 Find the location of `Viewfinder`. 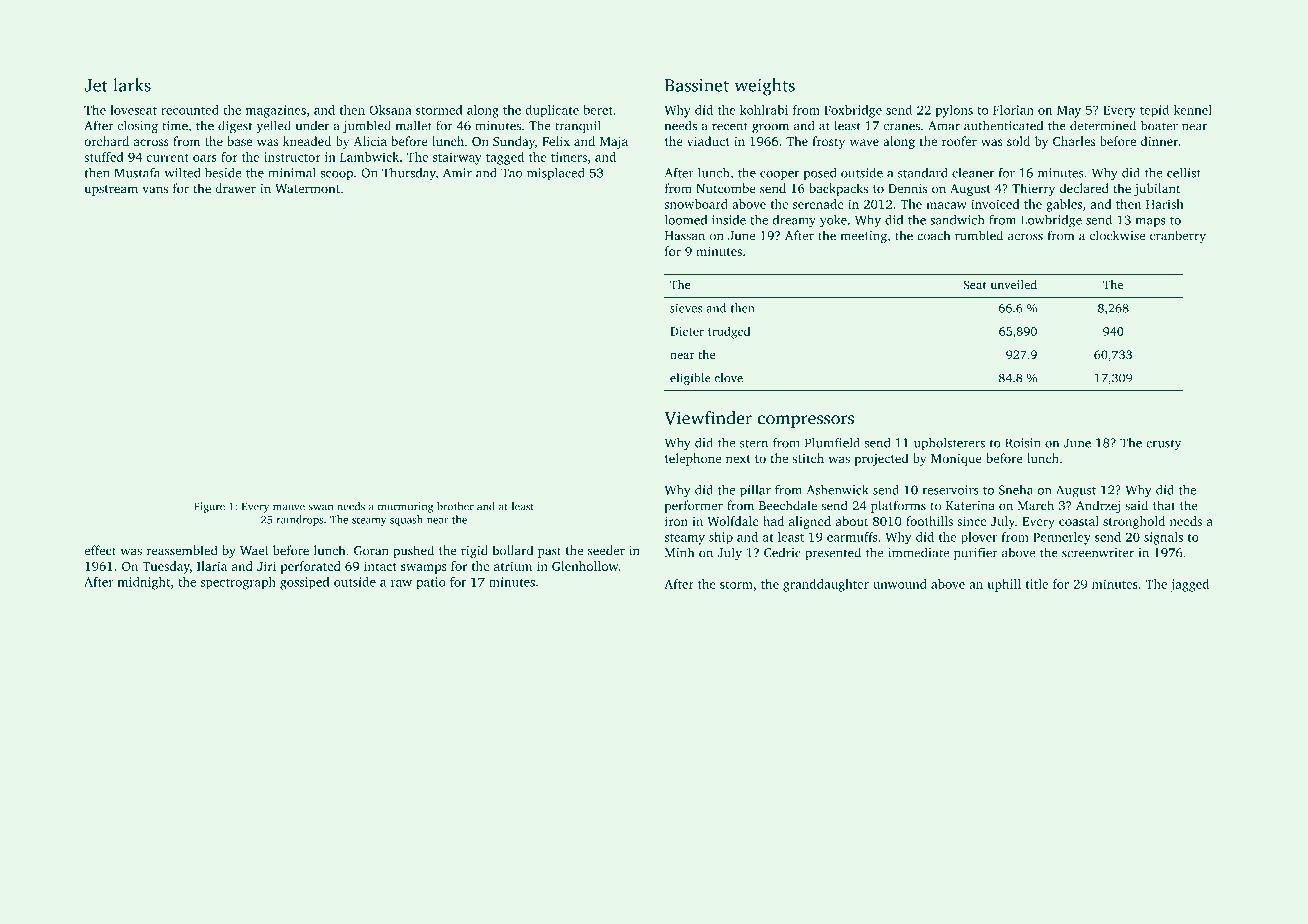

Viewfinder is located at coordinates (708, 418).
